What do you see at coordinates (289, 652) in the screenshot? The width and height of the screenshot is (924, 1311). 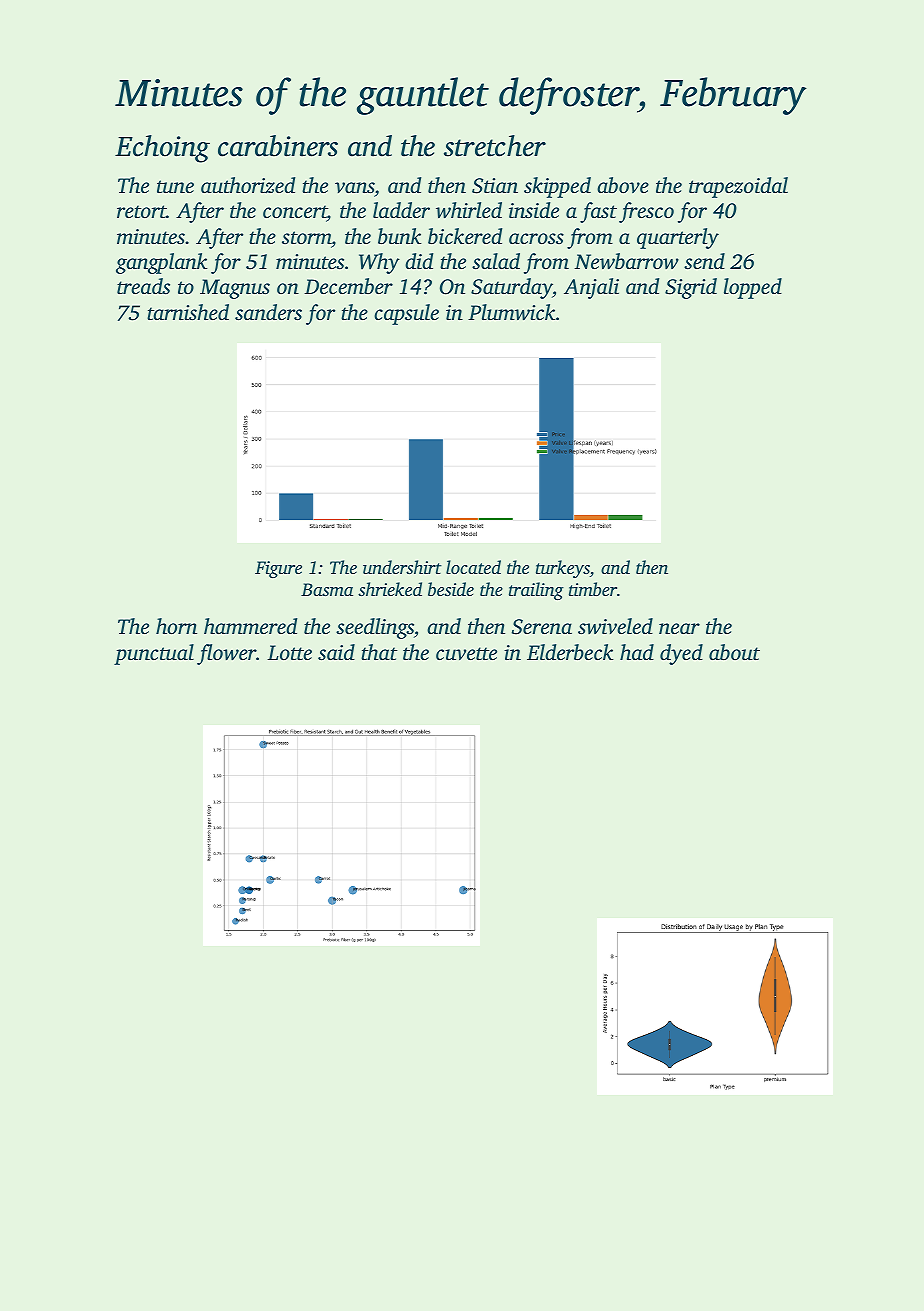 I see `Lotte` at bounding box center [289, 652].
